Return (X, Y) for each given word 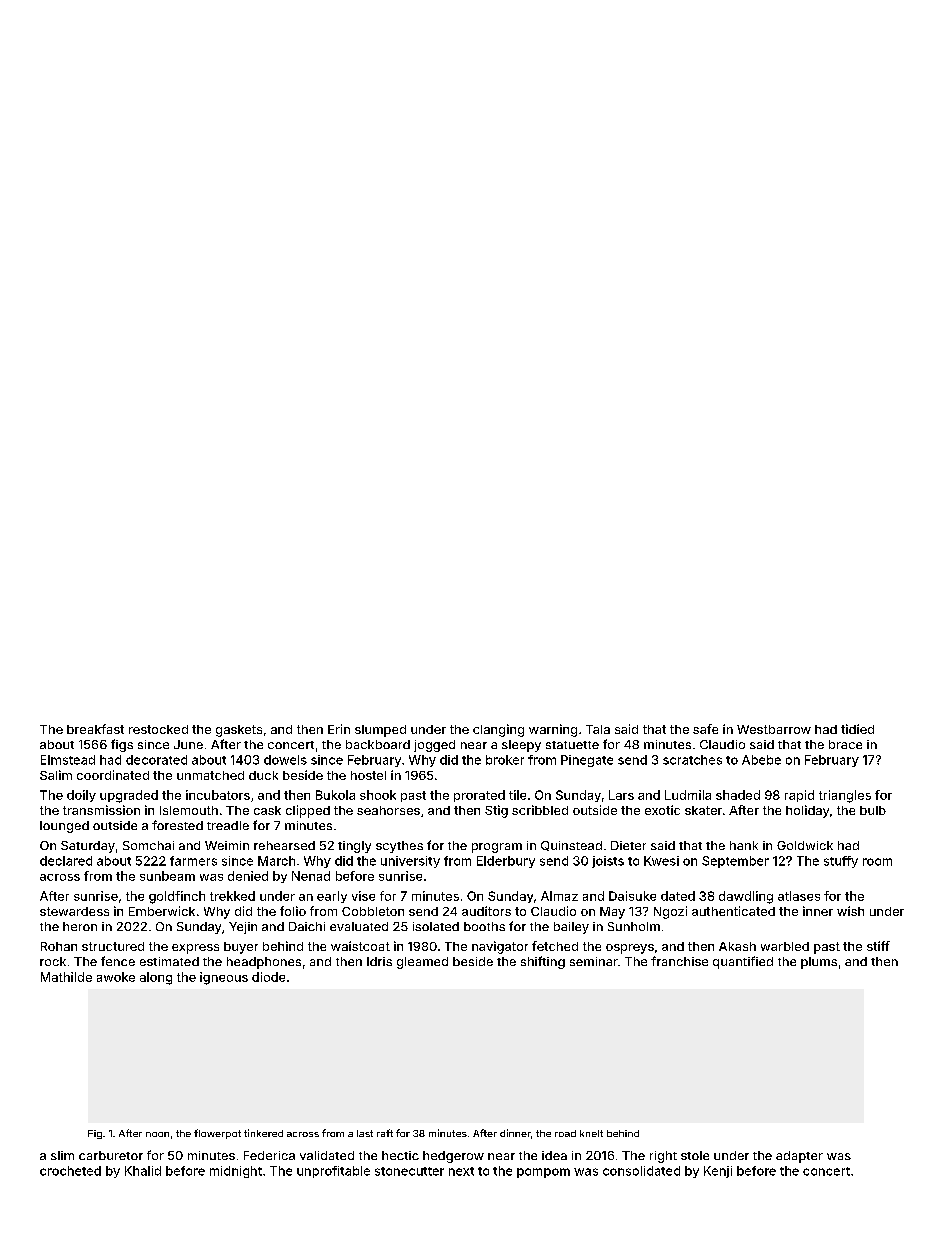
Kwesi (661, 861)
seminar (594, 961)
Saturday (88, 847)
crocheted (70, 1171)
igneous (224, 978)
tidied (857, 729)
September (735, 862)
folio (293, 911)
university (410, 862)
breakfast (95, 729)
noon (157, 1134)
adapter (799, 1157)
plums (819, 963)
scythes (399, 847)
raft (385, 1133)
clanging (498, 730)
